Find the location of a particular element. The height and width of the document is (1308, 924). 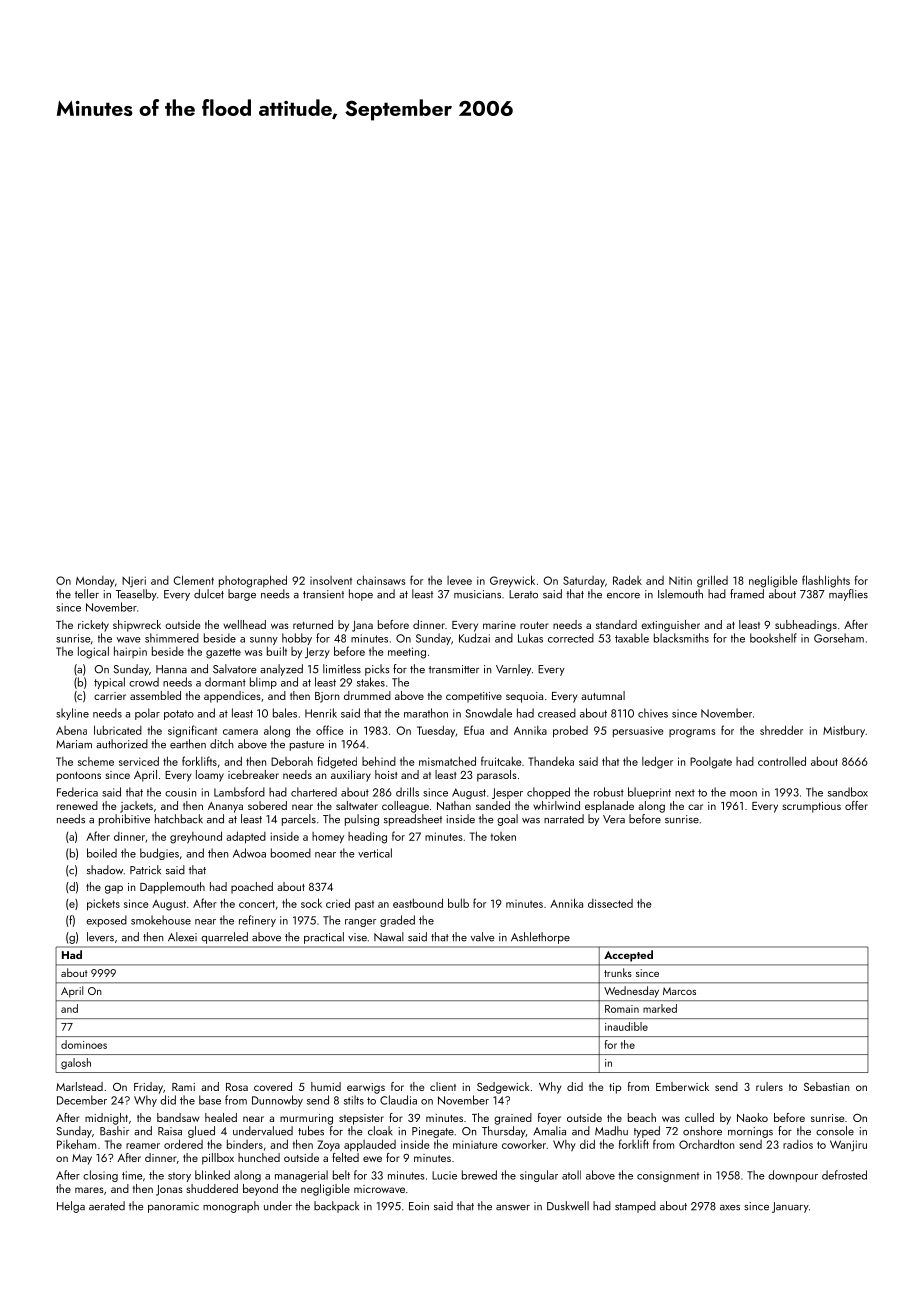

Monday is located at coordinates (95, 582).
